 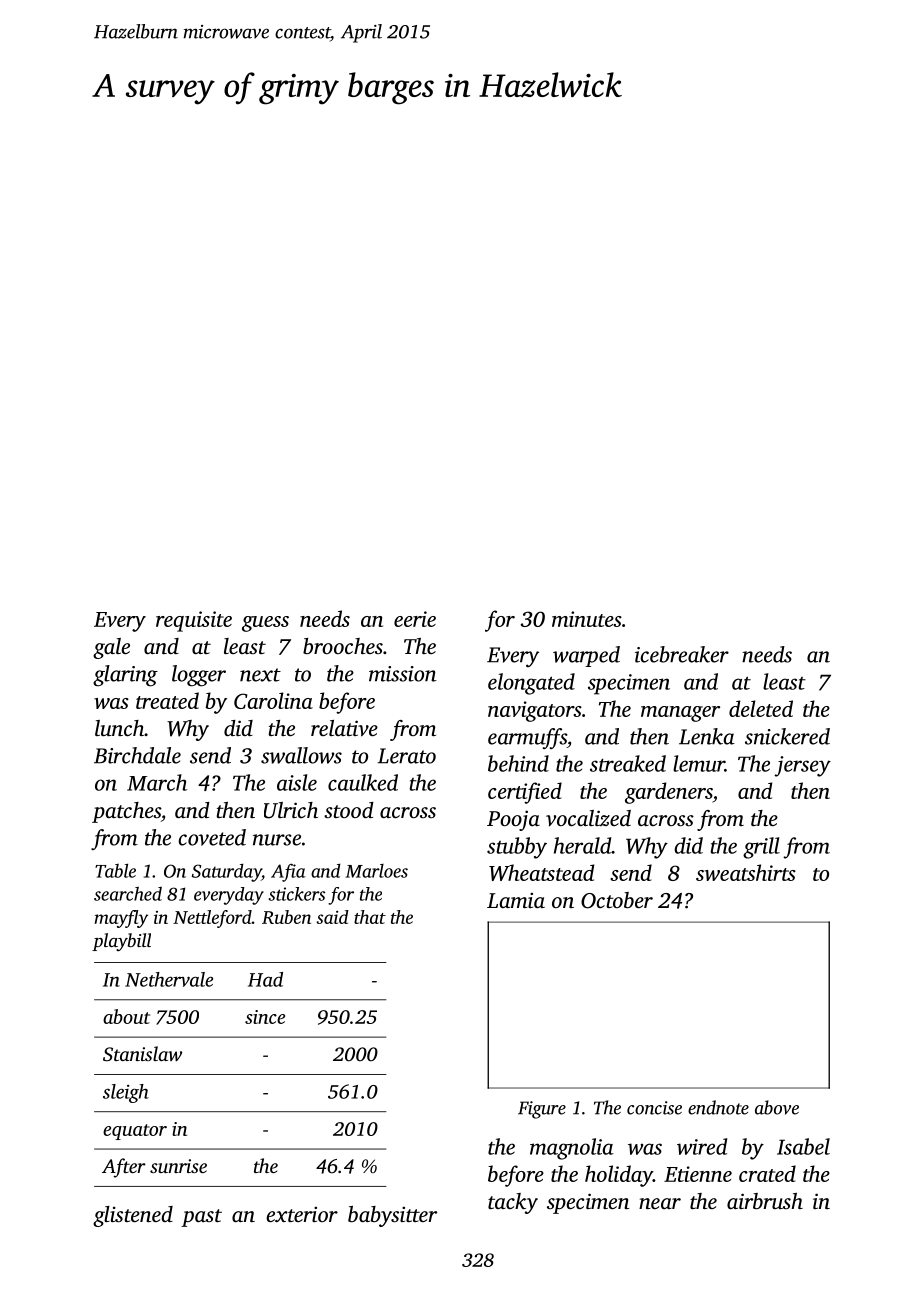 I want to click on past, so click(x=201, y=1218).
